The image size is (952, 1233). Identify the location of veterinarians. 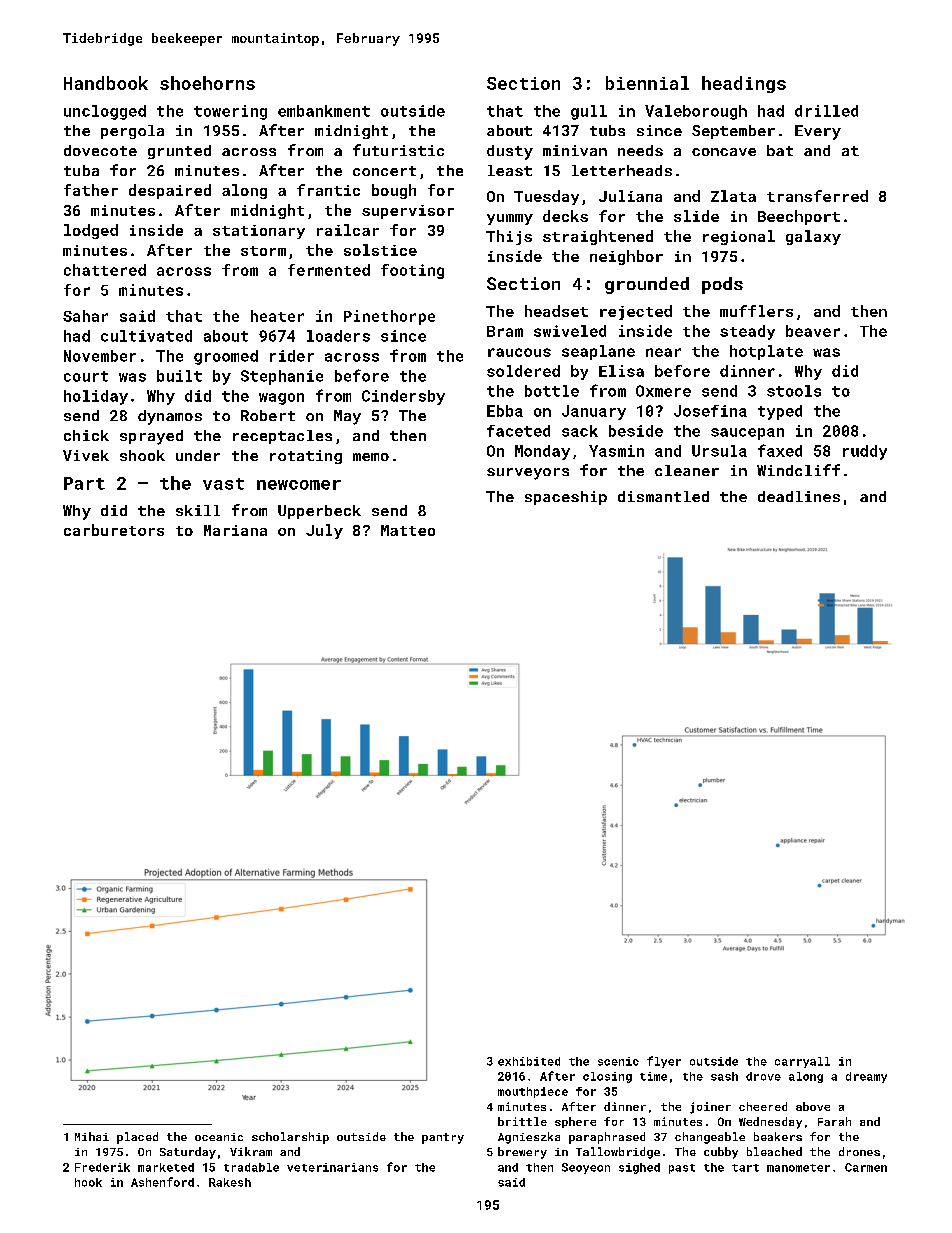
(332, 1167).
